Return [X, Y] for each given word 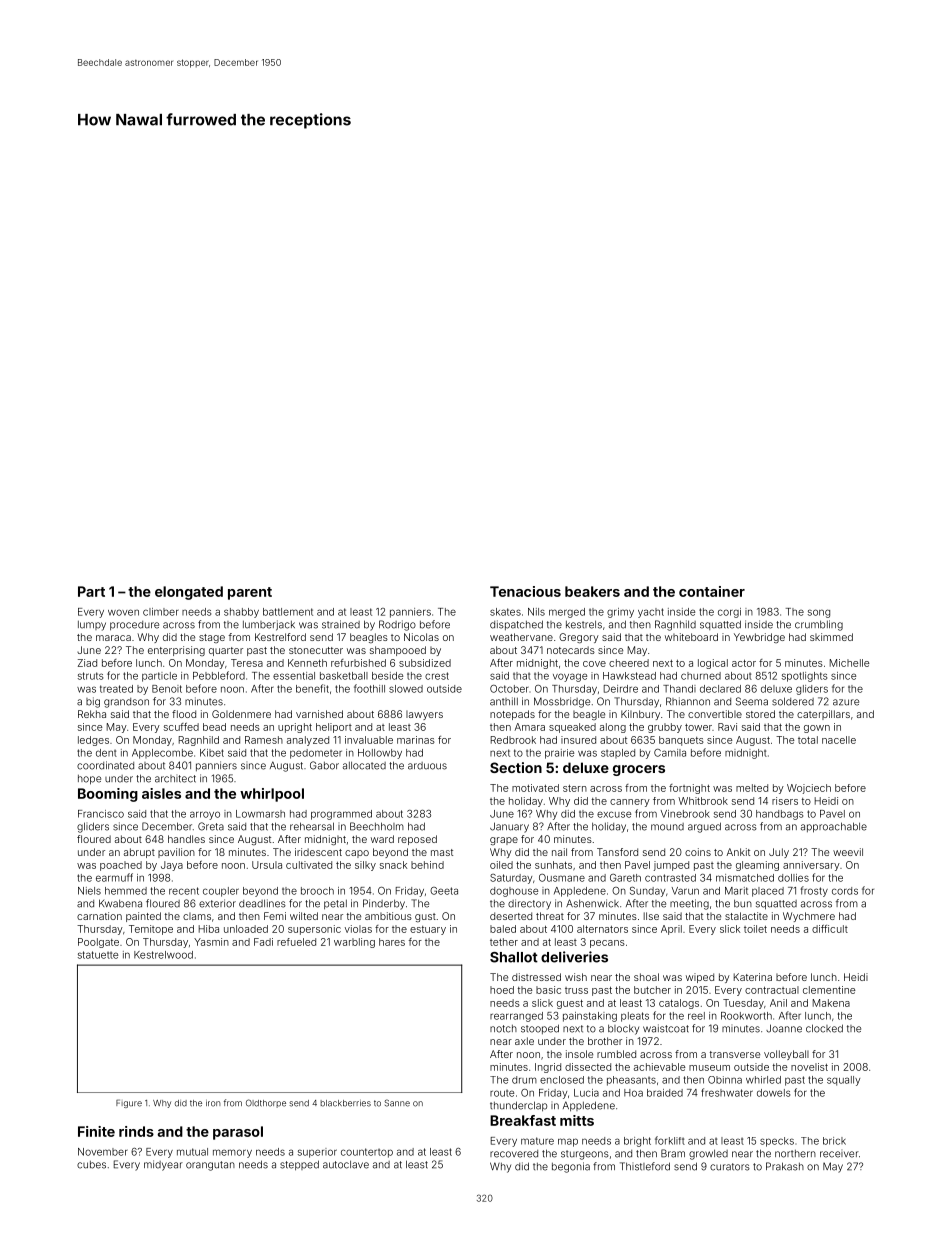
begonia [571, 1167]
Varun [685, 891]
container [712, 591]
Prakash [785, 1166]
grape [504, 841]
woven [123, 612]
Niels [89, 891]
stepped [299, 1165]
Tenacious [525, 591]
